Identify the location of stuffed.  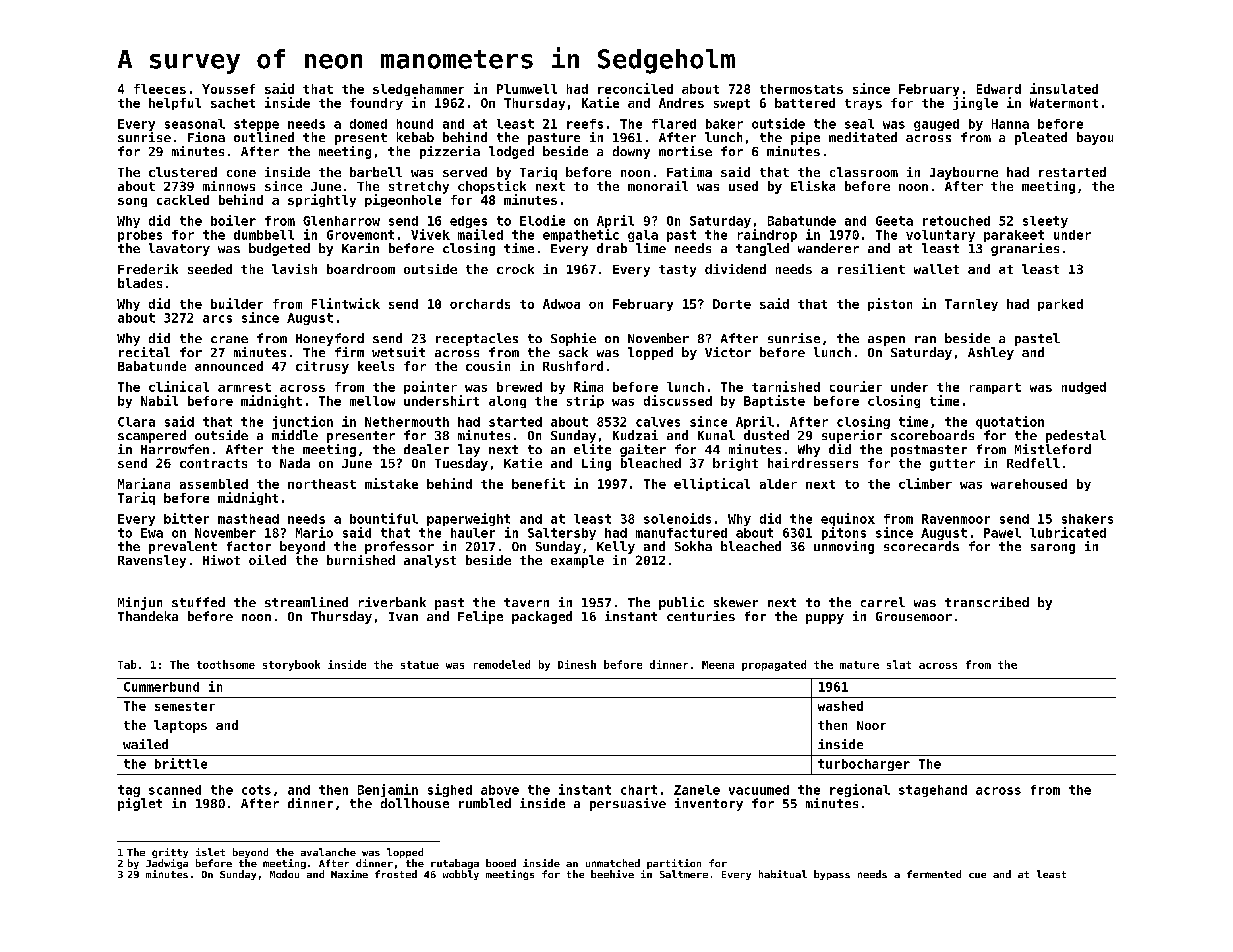
(198, 602).
